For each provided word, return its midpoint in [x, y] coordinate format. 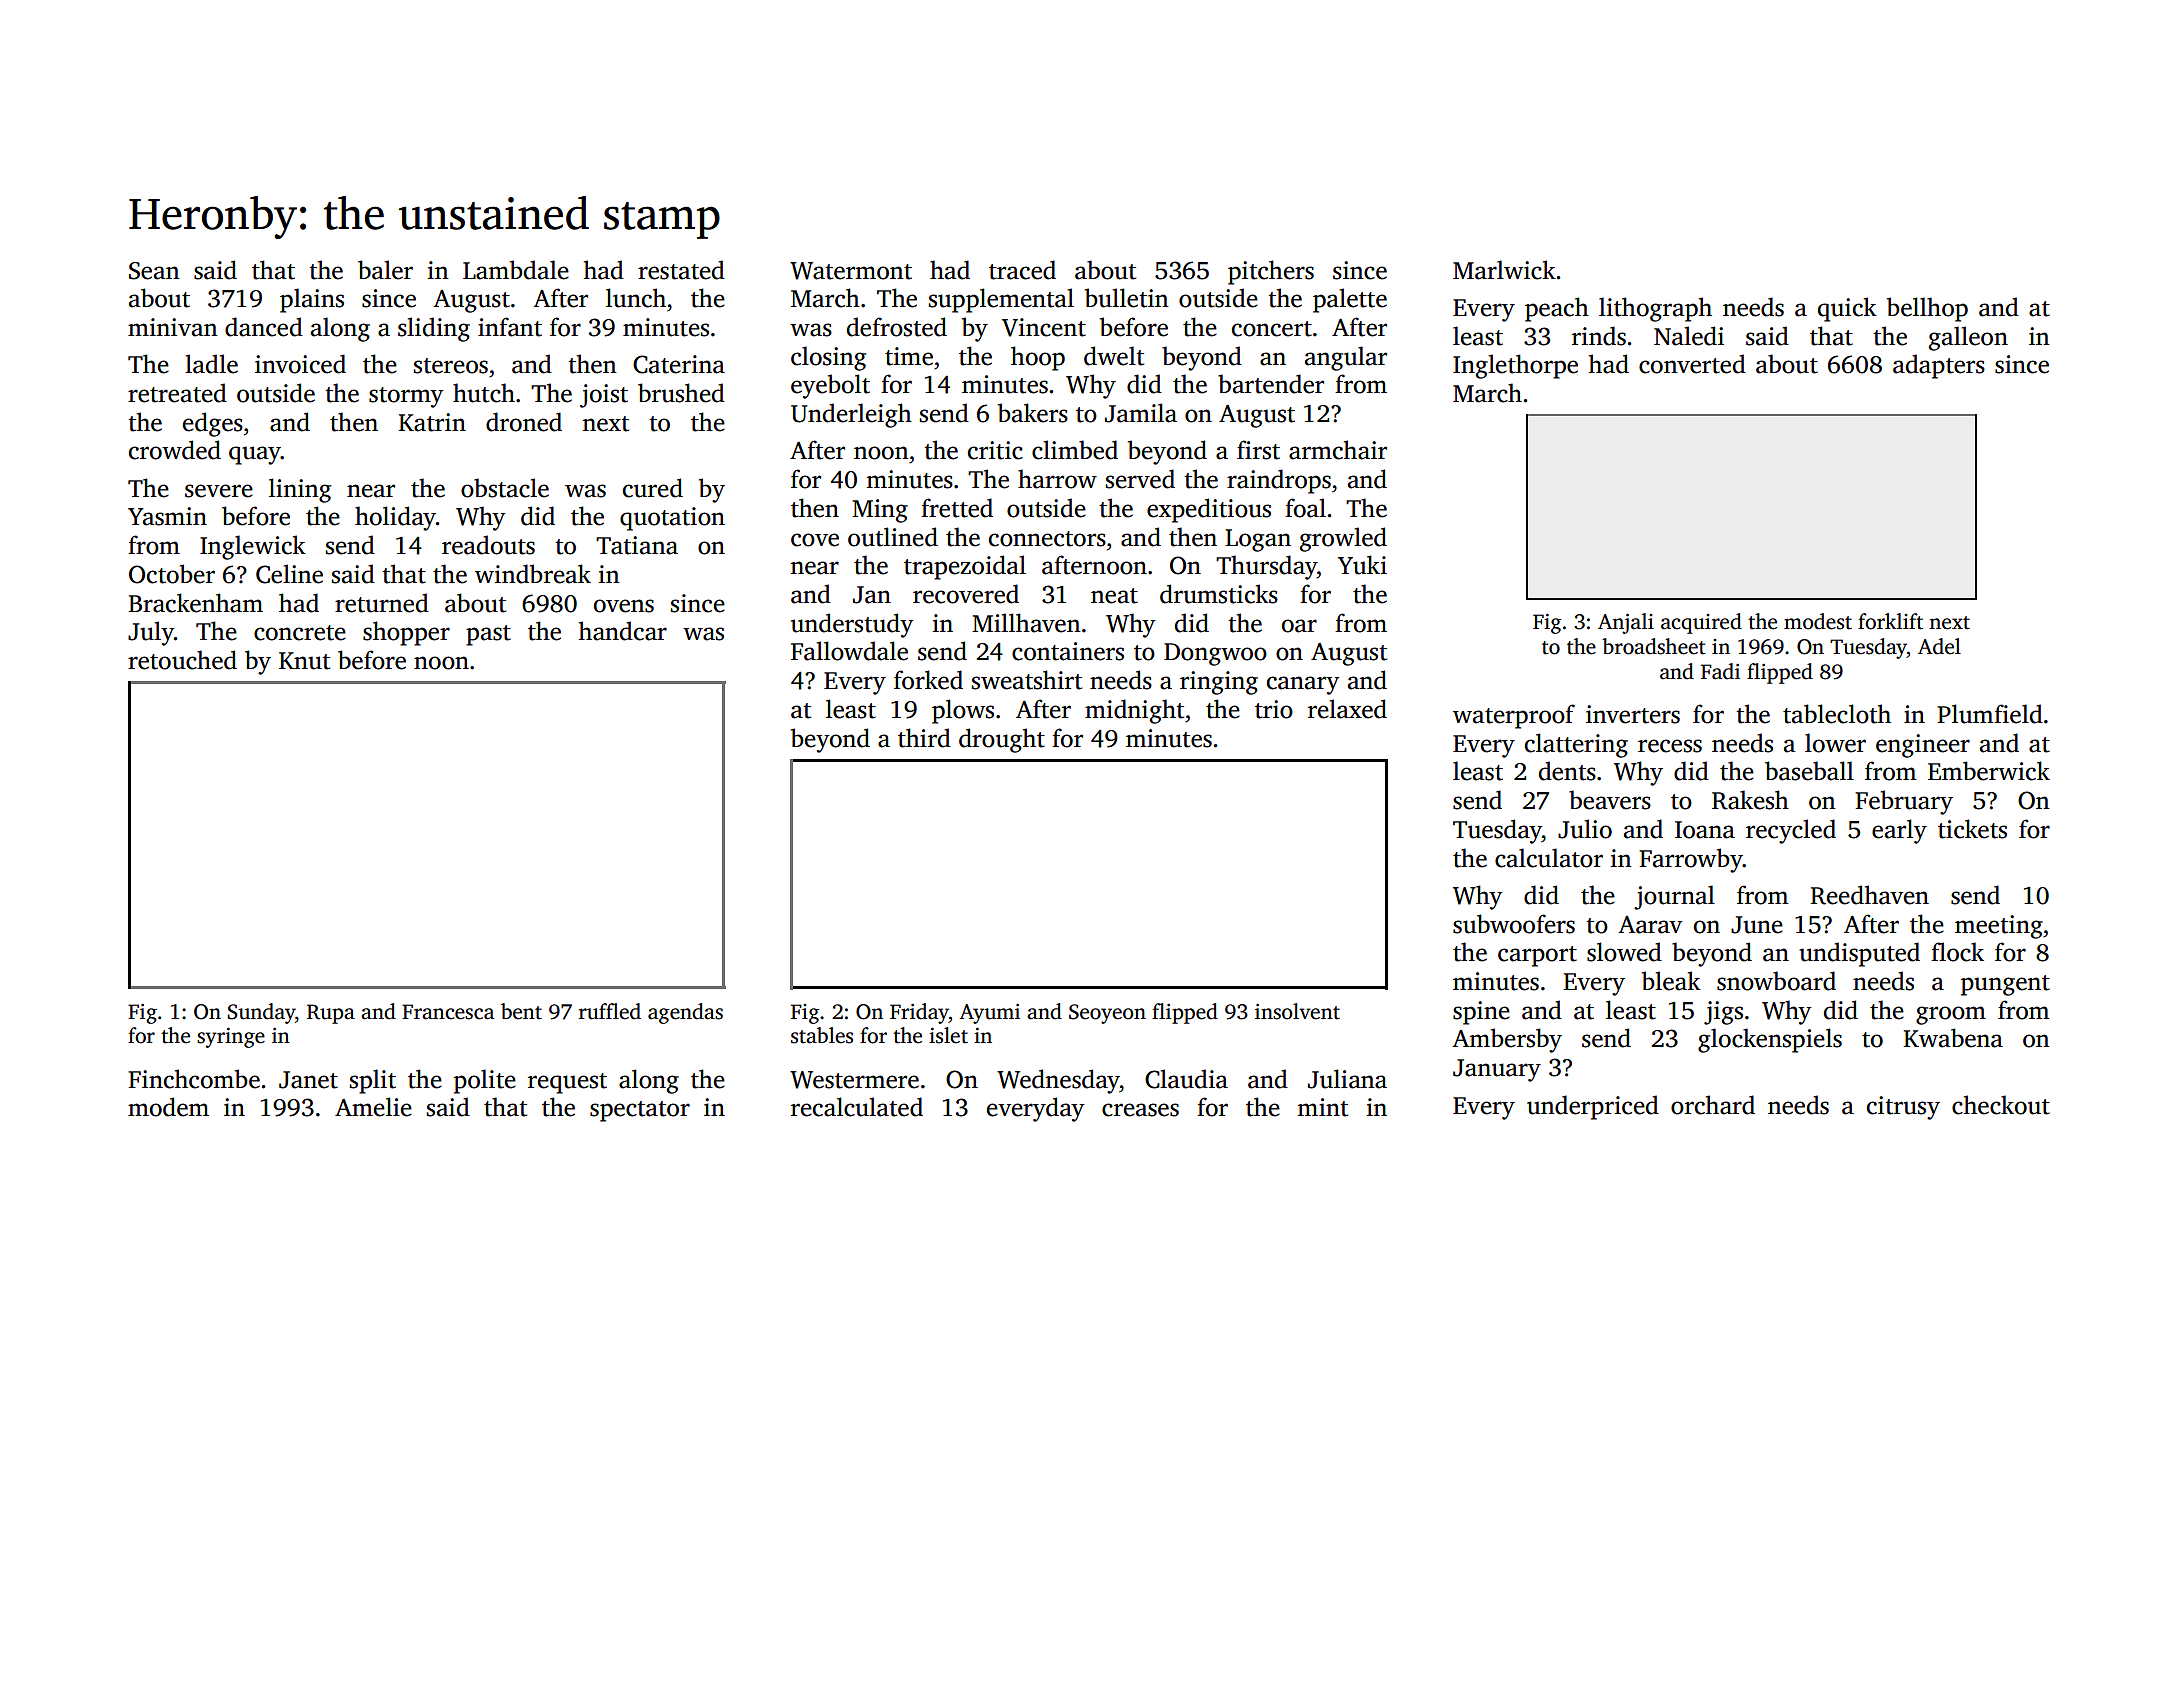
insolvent [1297, 1011]
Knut [304, 661]
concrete [300, 633]
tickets [1972, 829]
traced [1022, 270]
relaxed [1347, 709]
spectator [640, 1111]
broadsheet [1654, 646]
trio [1274, 709]
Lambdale [516, 270]
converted [1692, 364]
